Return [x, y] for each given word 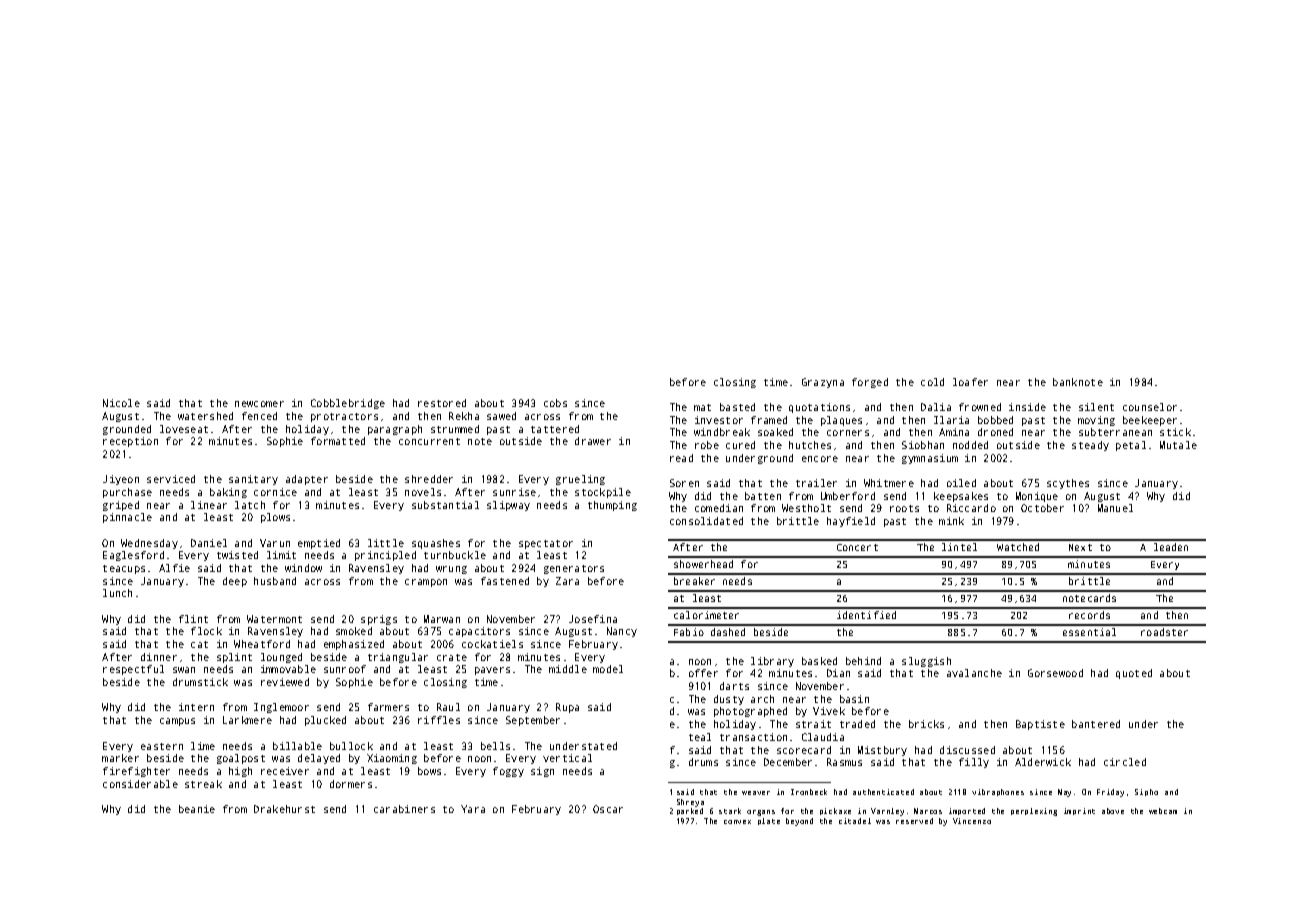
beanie [197, 809]
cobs [555, 403]
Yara [473, 809]
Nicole [121, 403]
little [386, 543]
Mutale [1178, 445]
